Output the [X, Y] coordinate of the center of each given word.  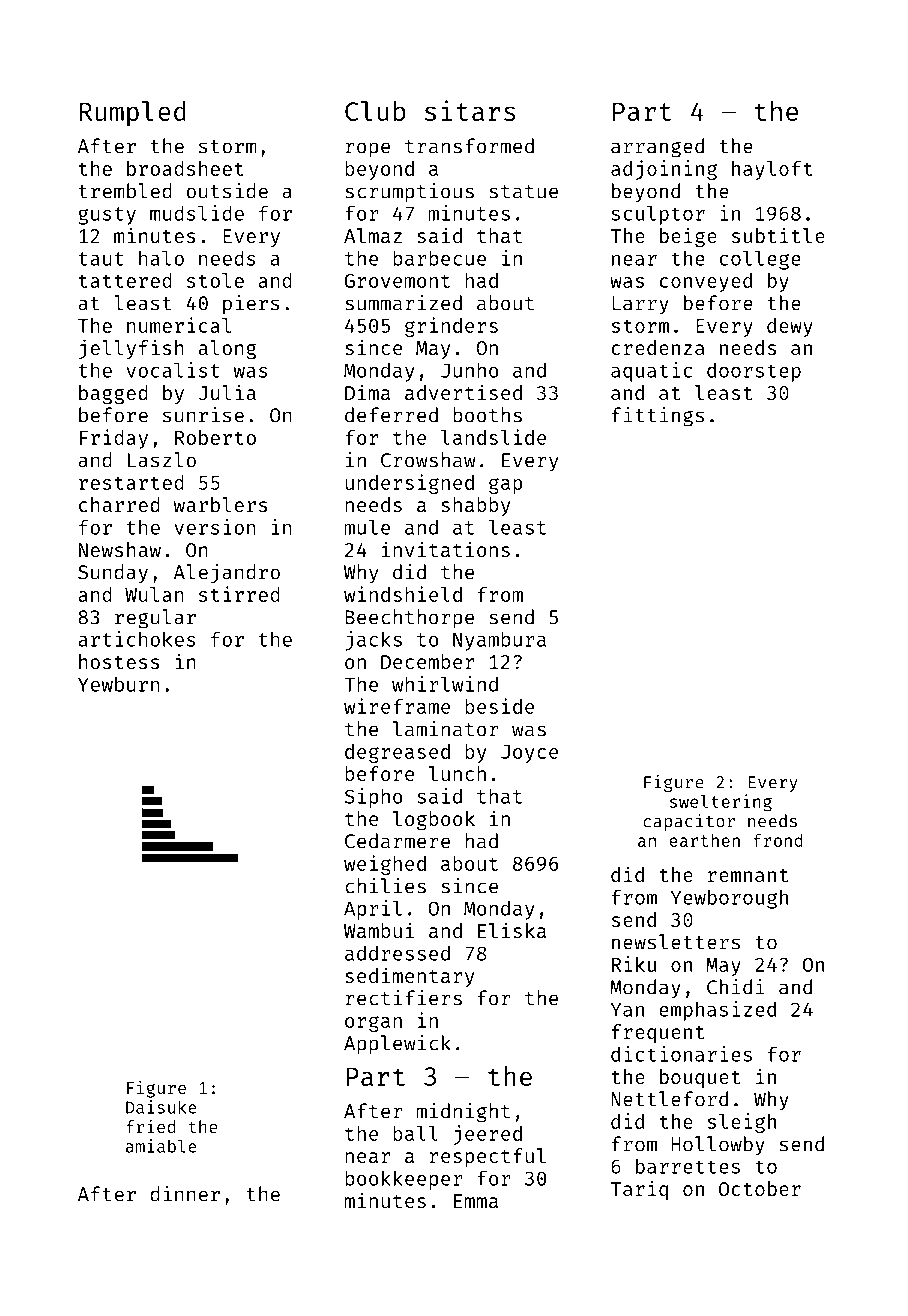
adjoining [664, 170]
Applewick [397, 1045]
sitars [470, 110]
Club [375, 111]
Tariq [639, 1190]
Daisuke [161, 1107]
